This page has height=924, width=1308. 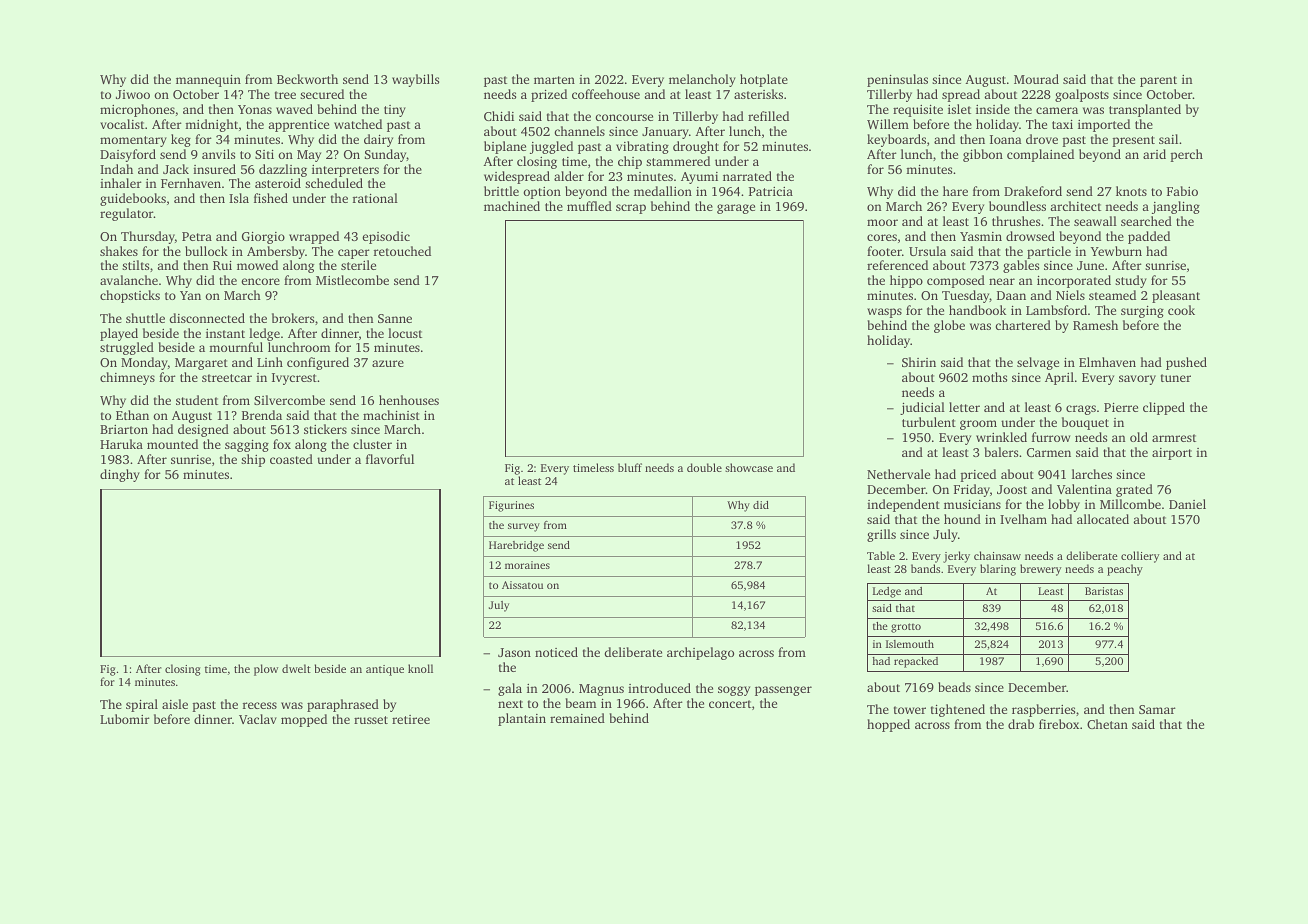 What do you see at coordinates (133, 94) in the page?
I see `Jiwoo` at bounding box center [133, 94].
